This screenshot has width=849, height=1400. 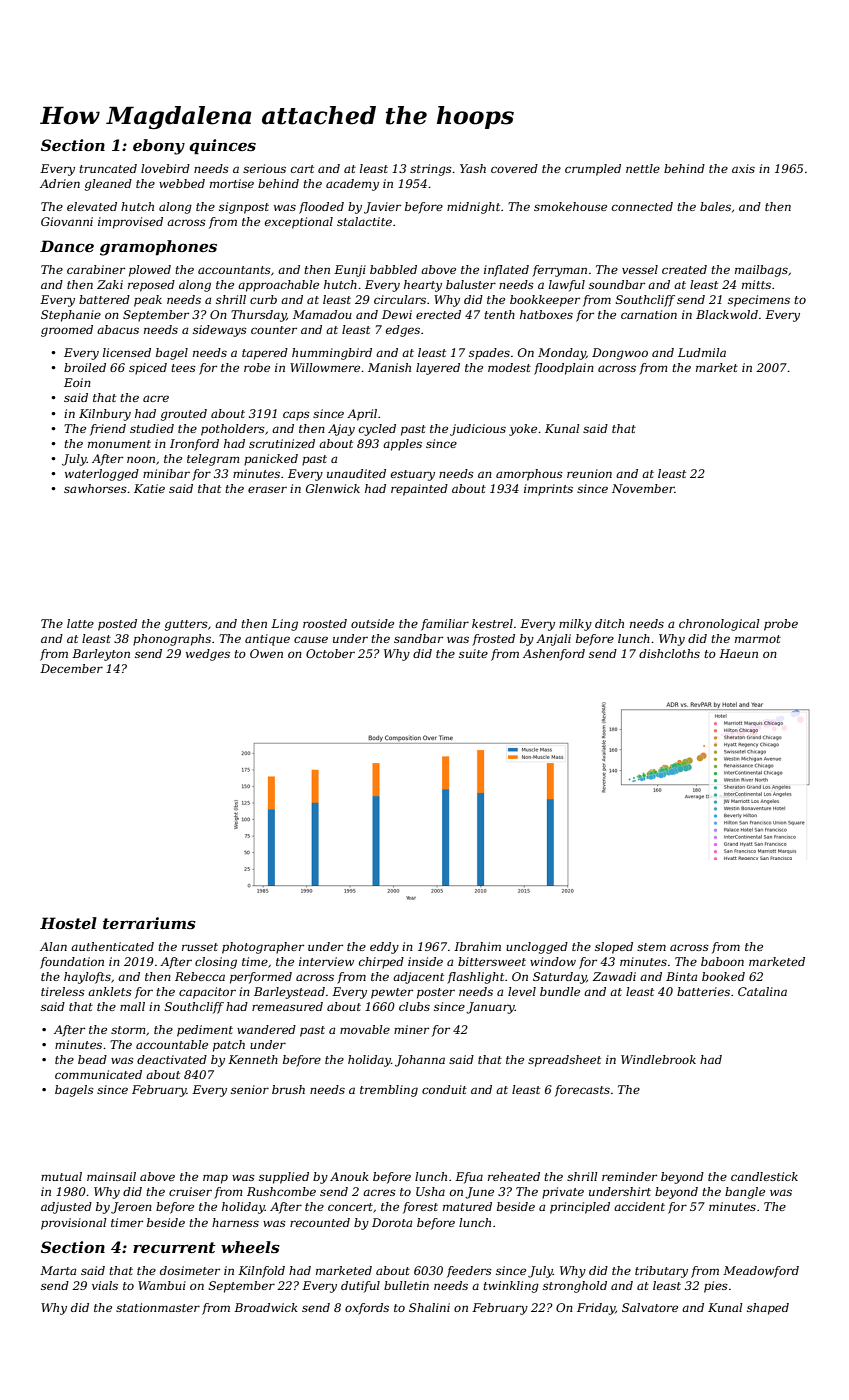 What do you see at coordinates (132, 1006) in the screenshot?
I see `mall` at bounding box center [132, 1006].
